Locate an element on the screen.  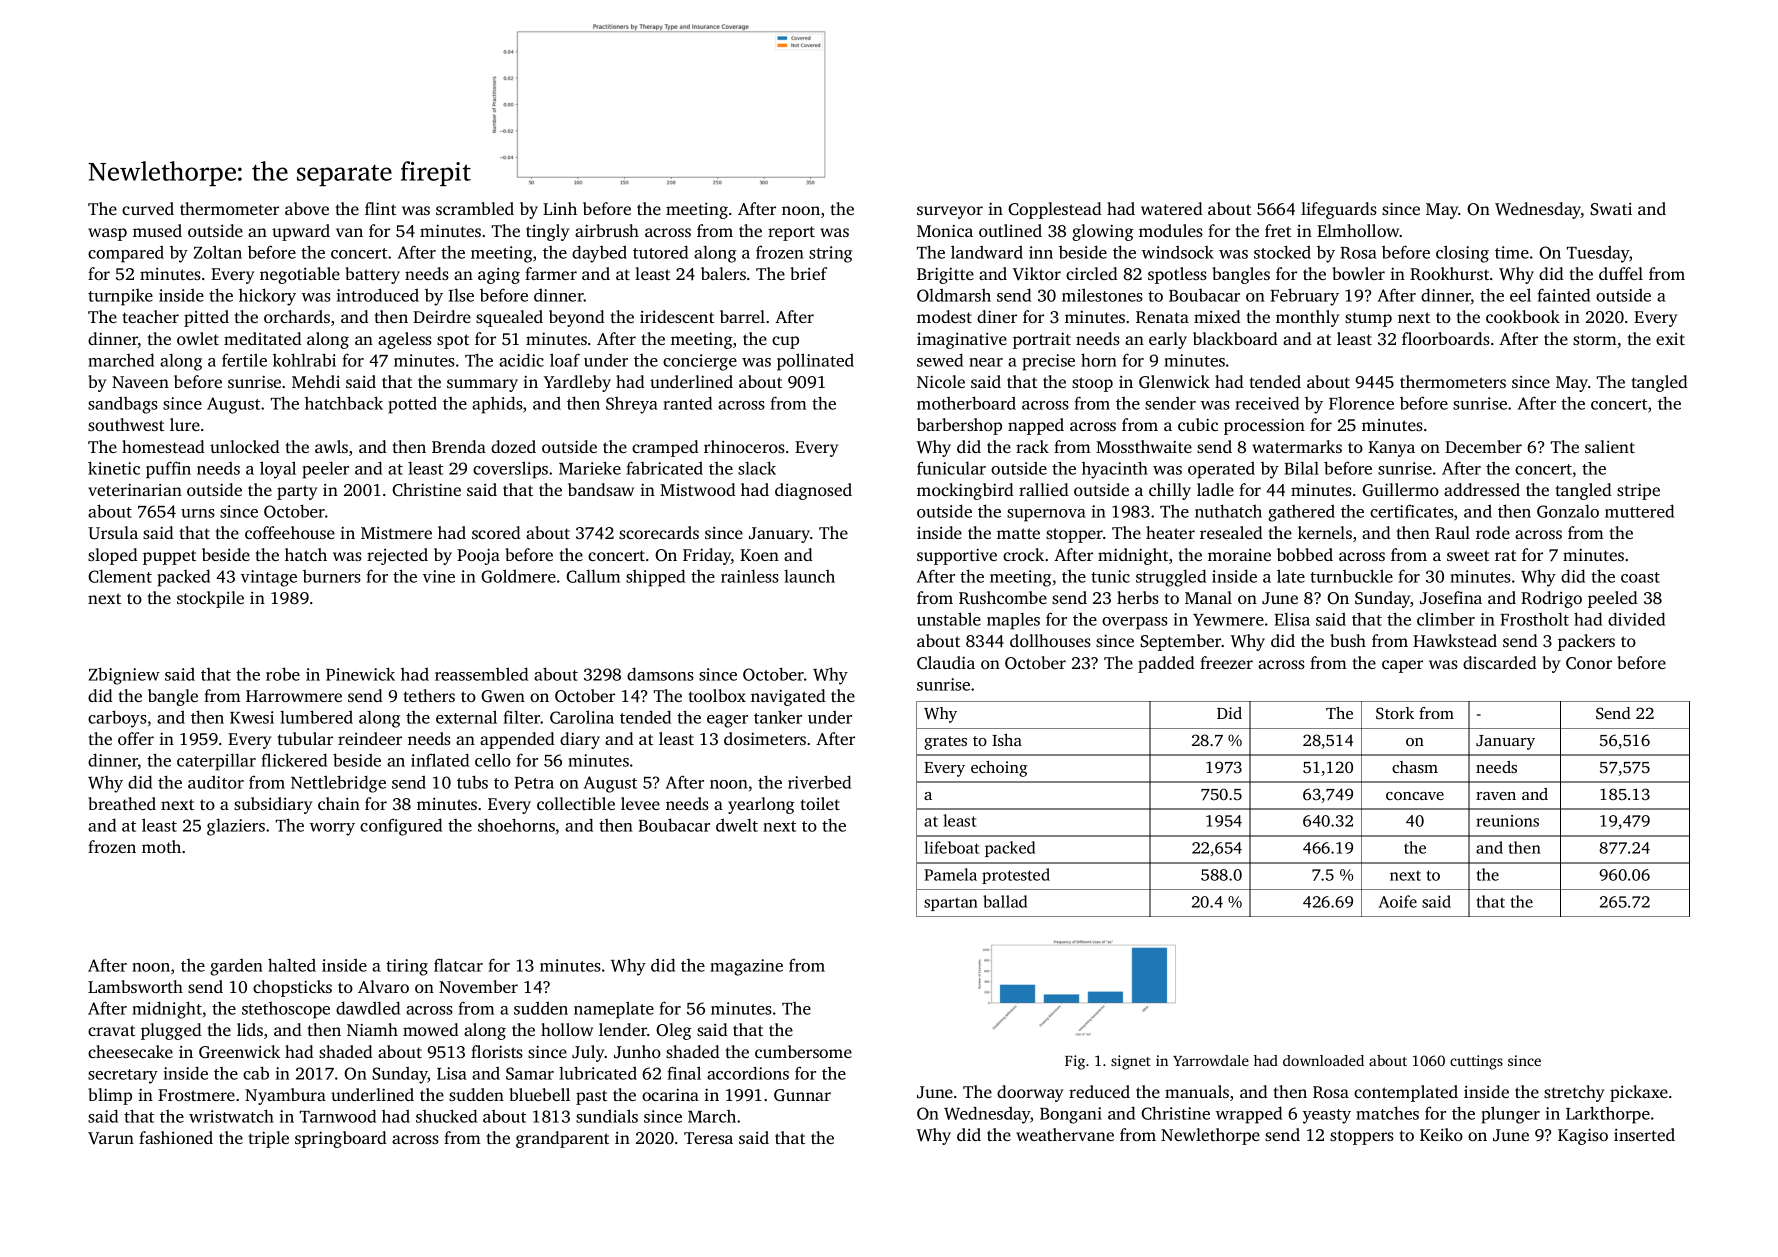
stockpile is located at coordinates (210, 599).
